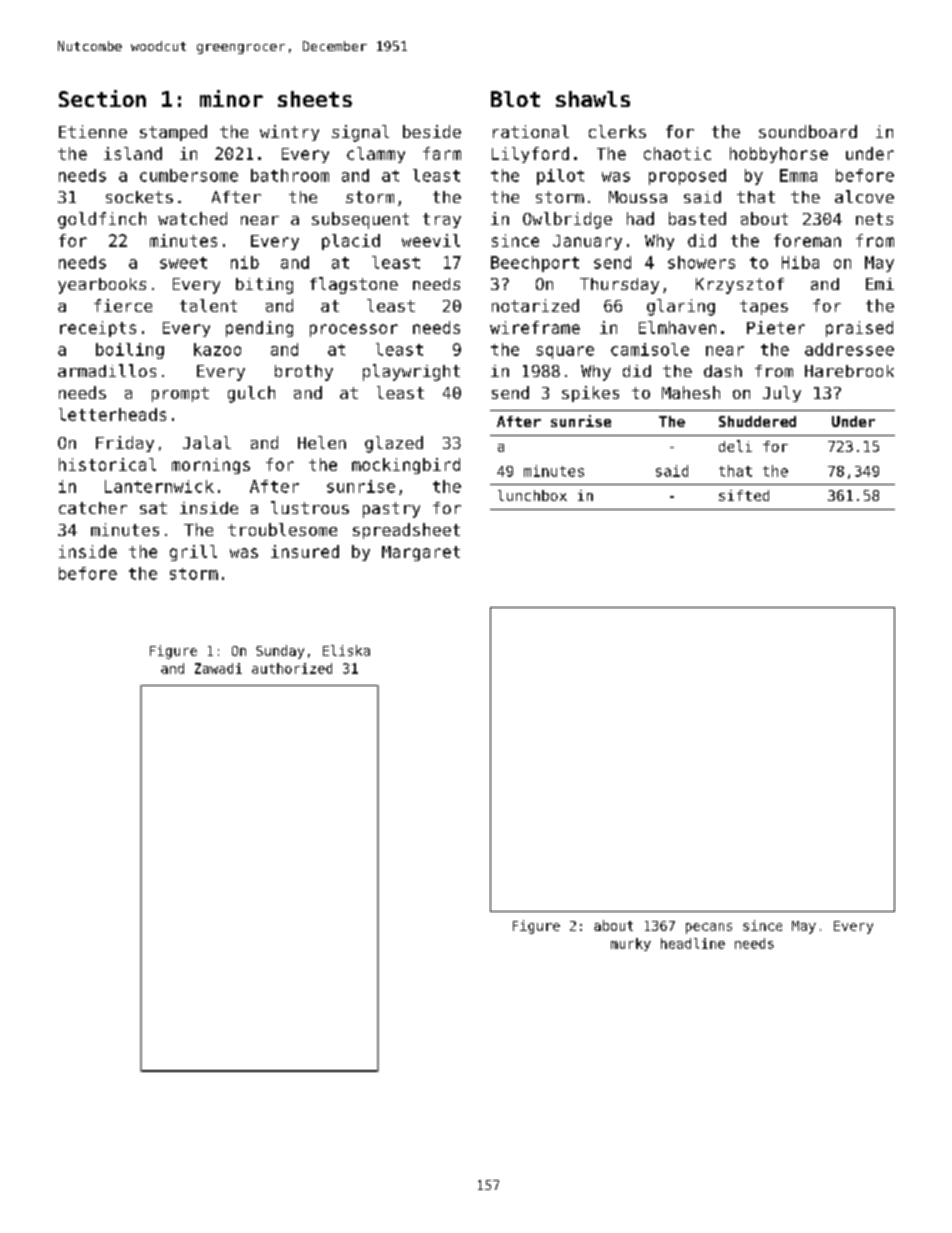 The image size is (952, 1233). What do you see at coordinates (532, 495) in the document?
I see `lunchbox` at bounding box center [532, 495].
